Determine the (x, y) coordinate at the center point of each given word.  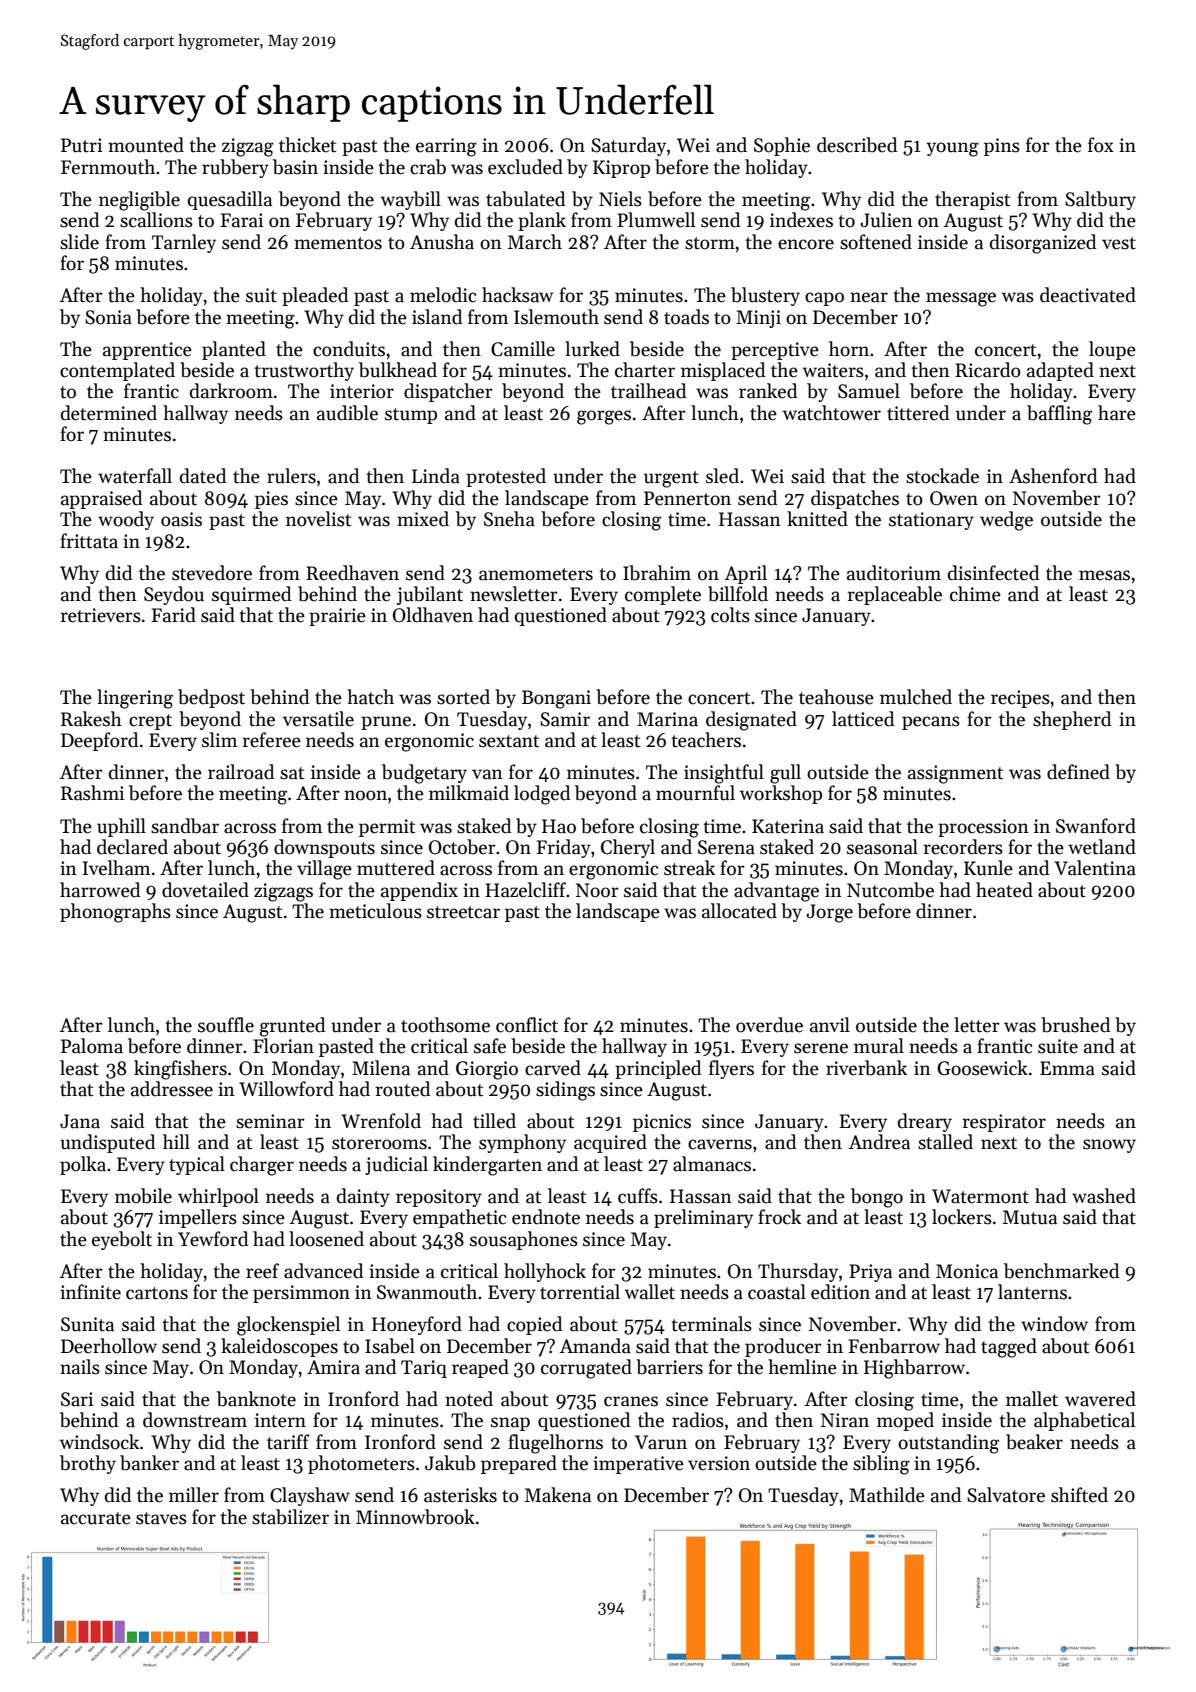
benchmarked (1061, 1271)
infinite (90, 1292)
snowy (1109, 1146)
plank (542, 221)
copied (534, 1325)
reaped (480, 1368)
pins (1002, 147)
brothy (88, 1464)
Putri (81, 145)
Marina (667, 719)
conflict (527, 1025)
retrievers (100, 615)
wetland (1102, 847)
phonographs (115, 913)
